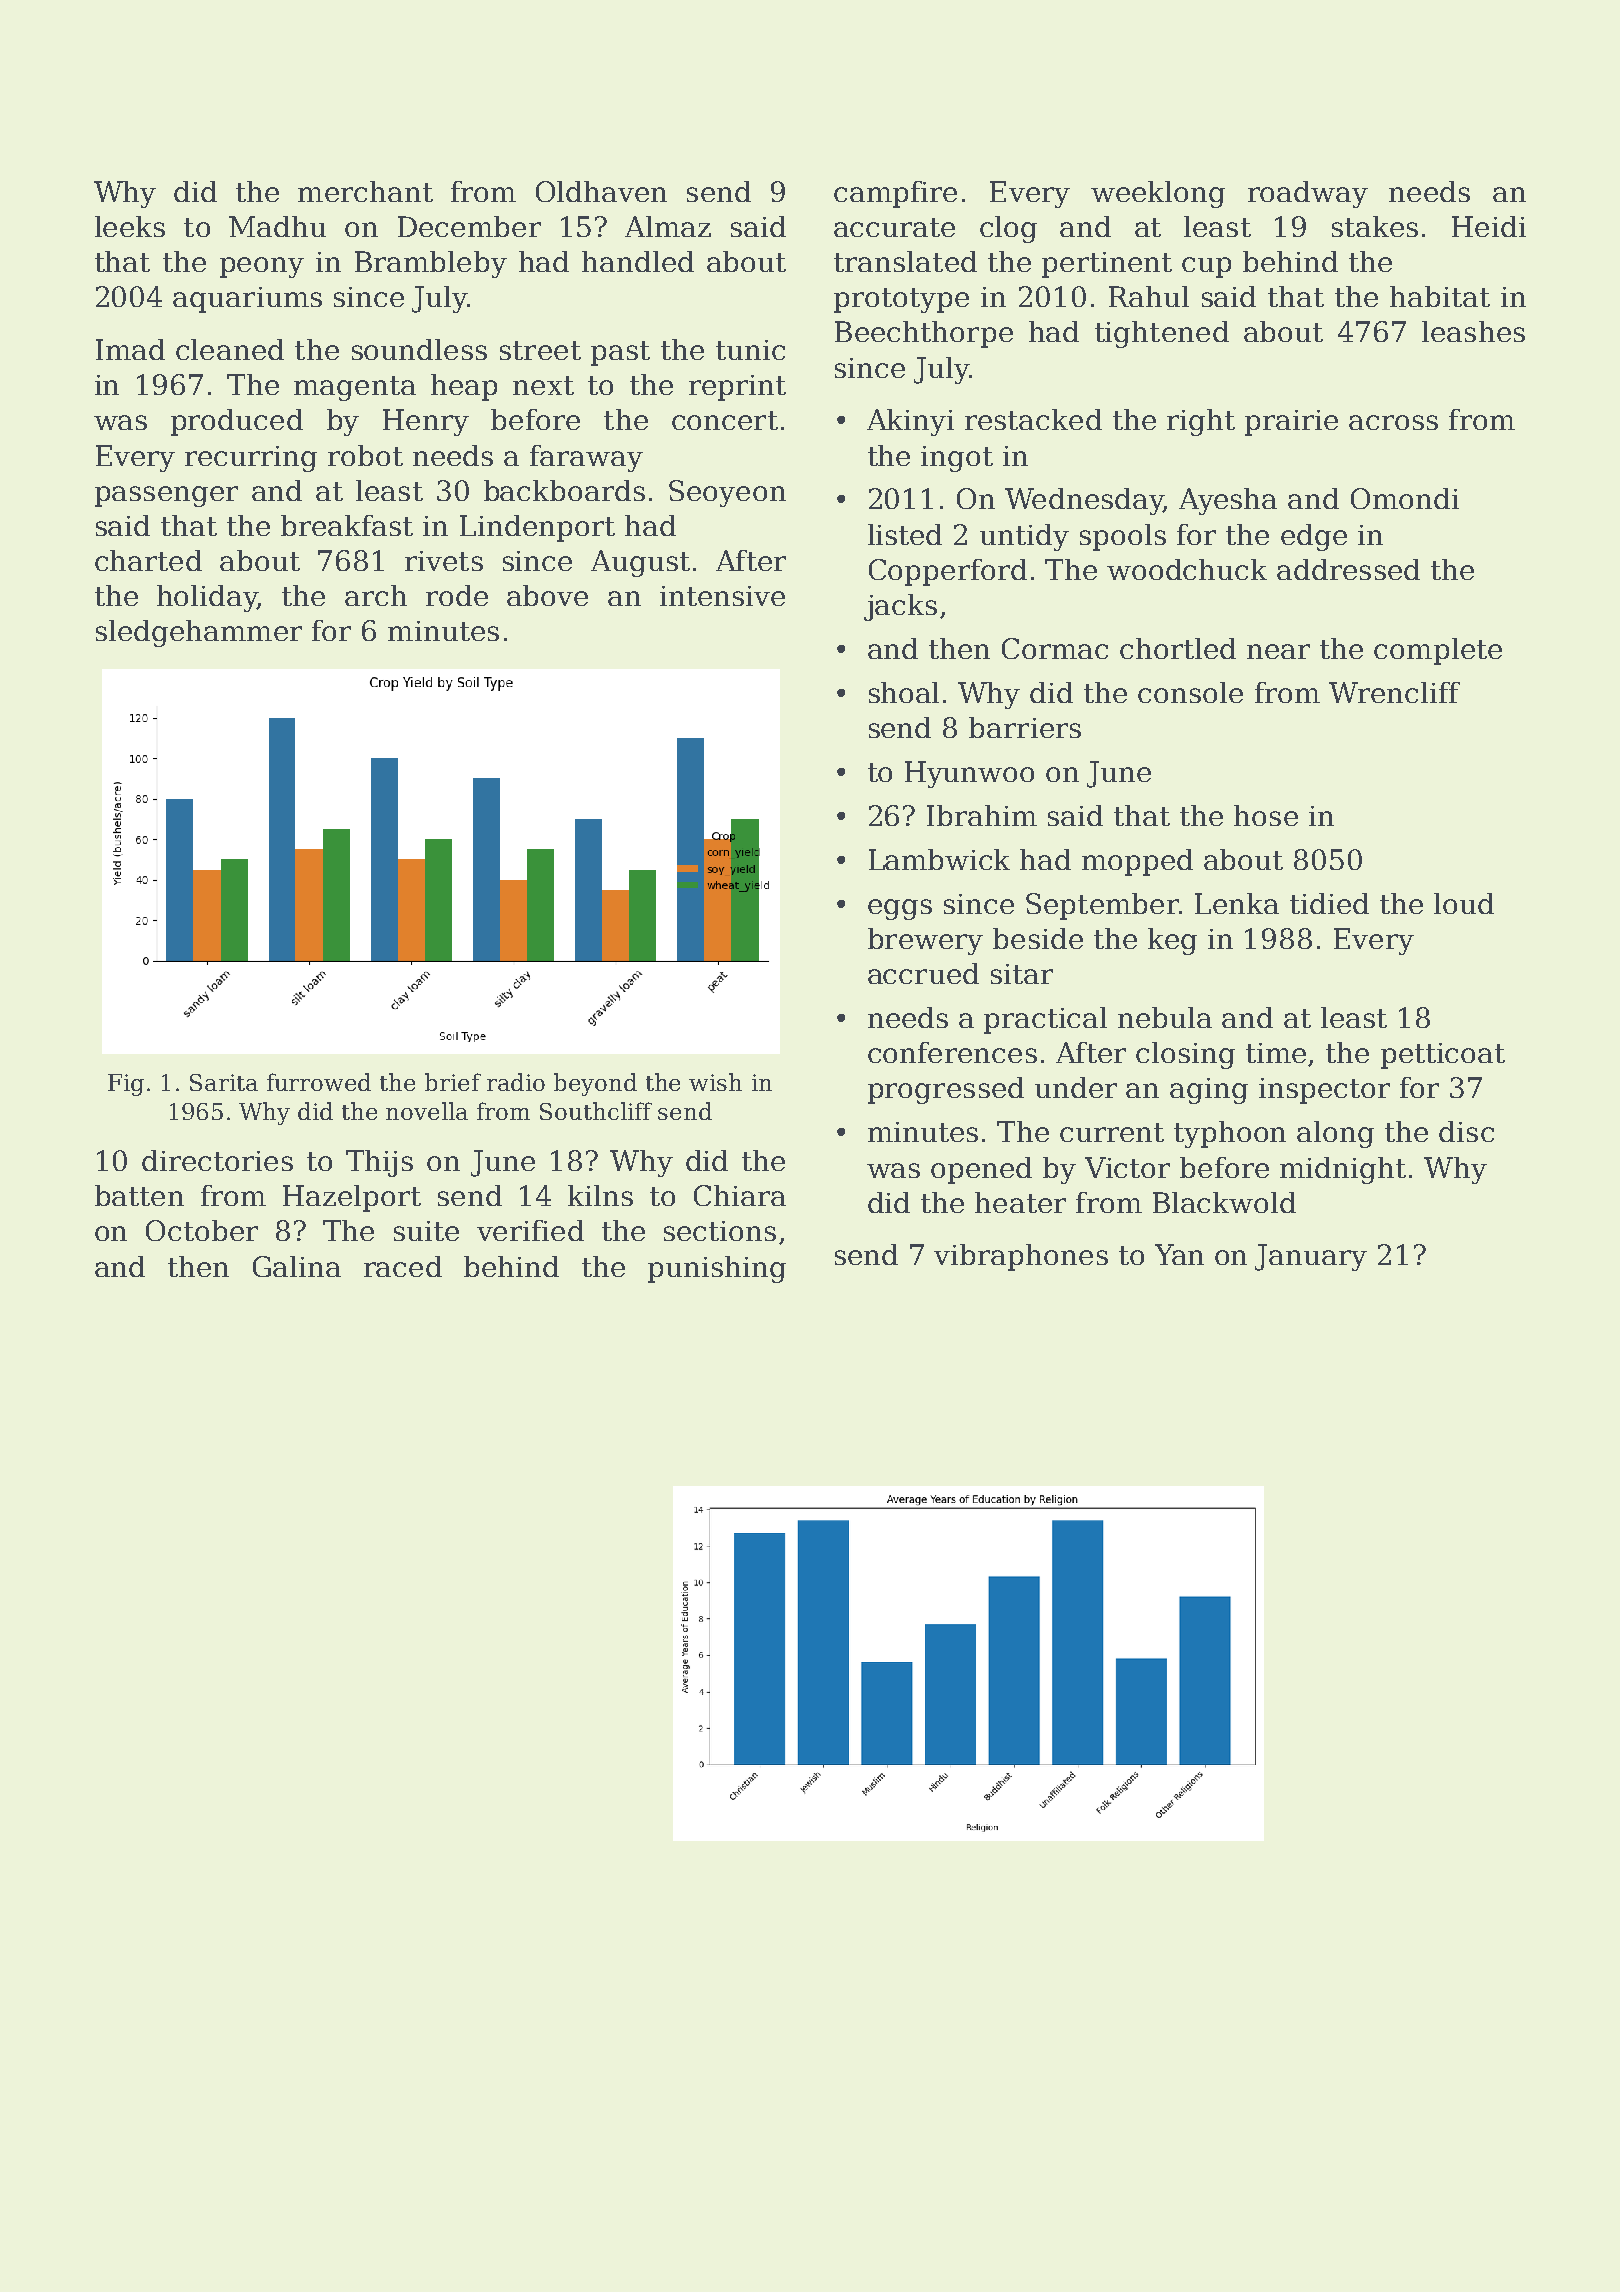  What do you see at coordinates (1149, 296) in the screenshot?
I see `Rahul` at bounding box center [1149, 296].
